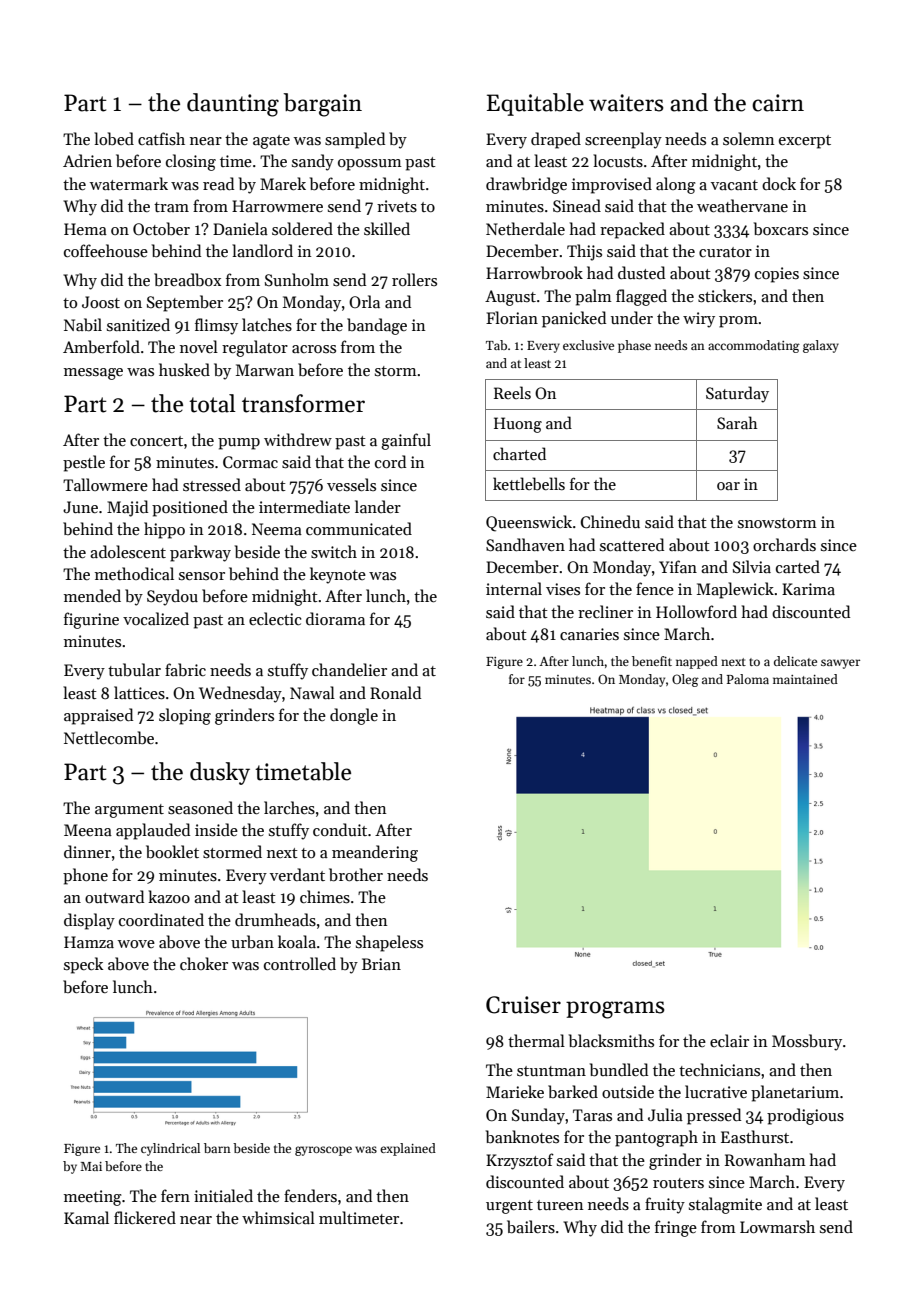 The width and height of the image is (924, 1314). I want to click on mended, so click(92, 595).
